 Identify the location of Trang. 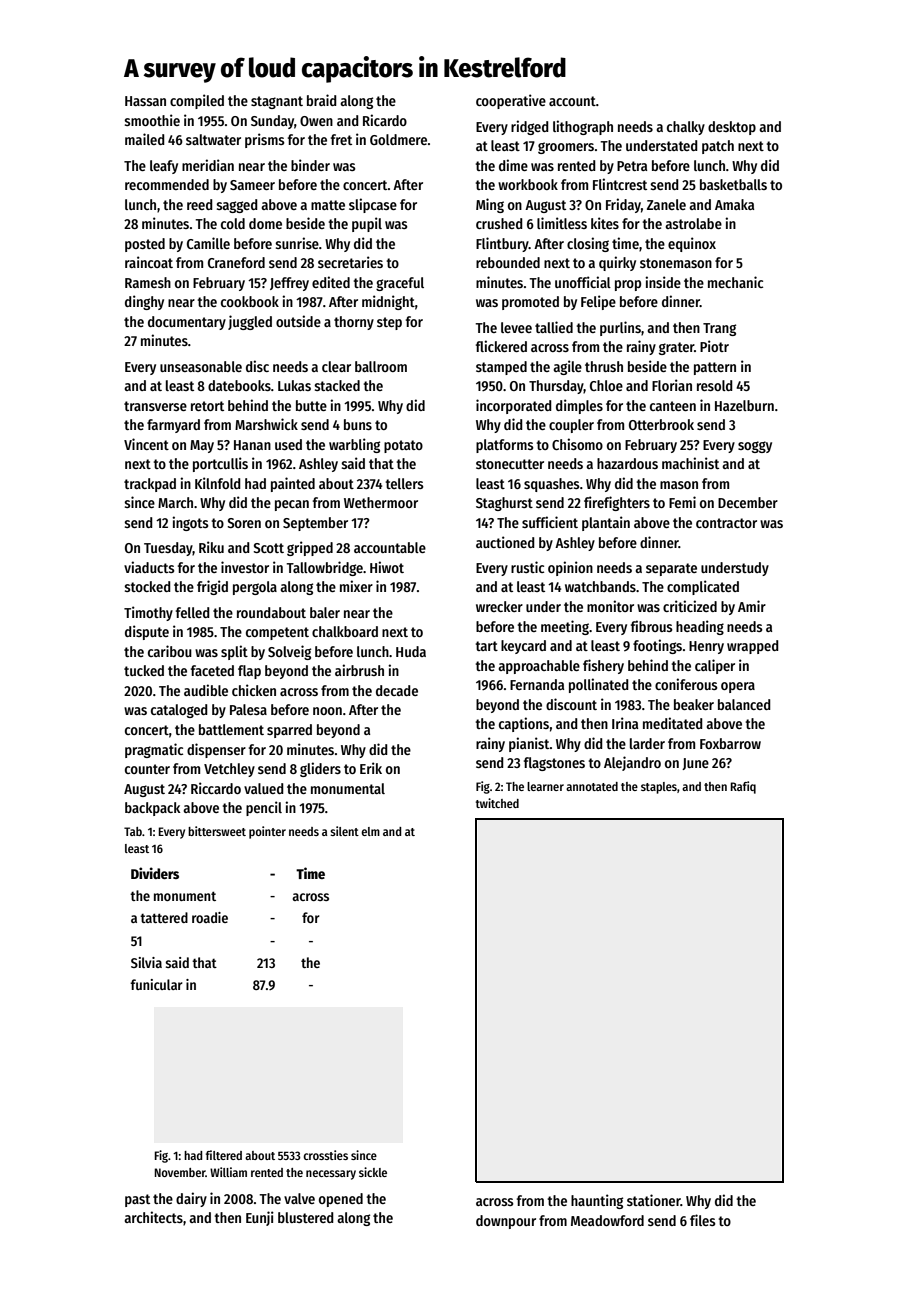
(719, 329).
